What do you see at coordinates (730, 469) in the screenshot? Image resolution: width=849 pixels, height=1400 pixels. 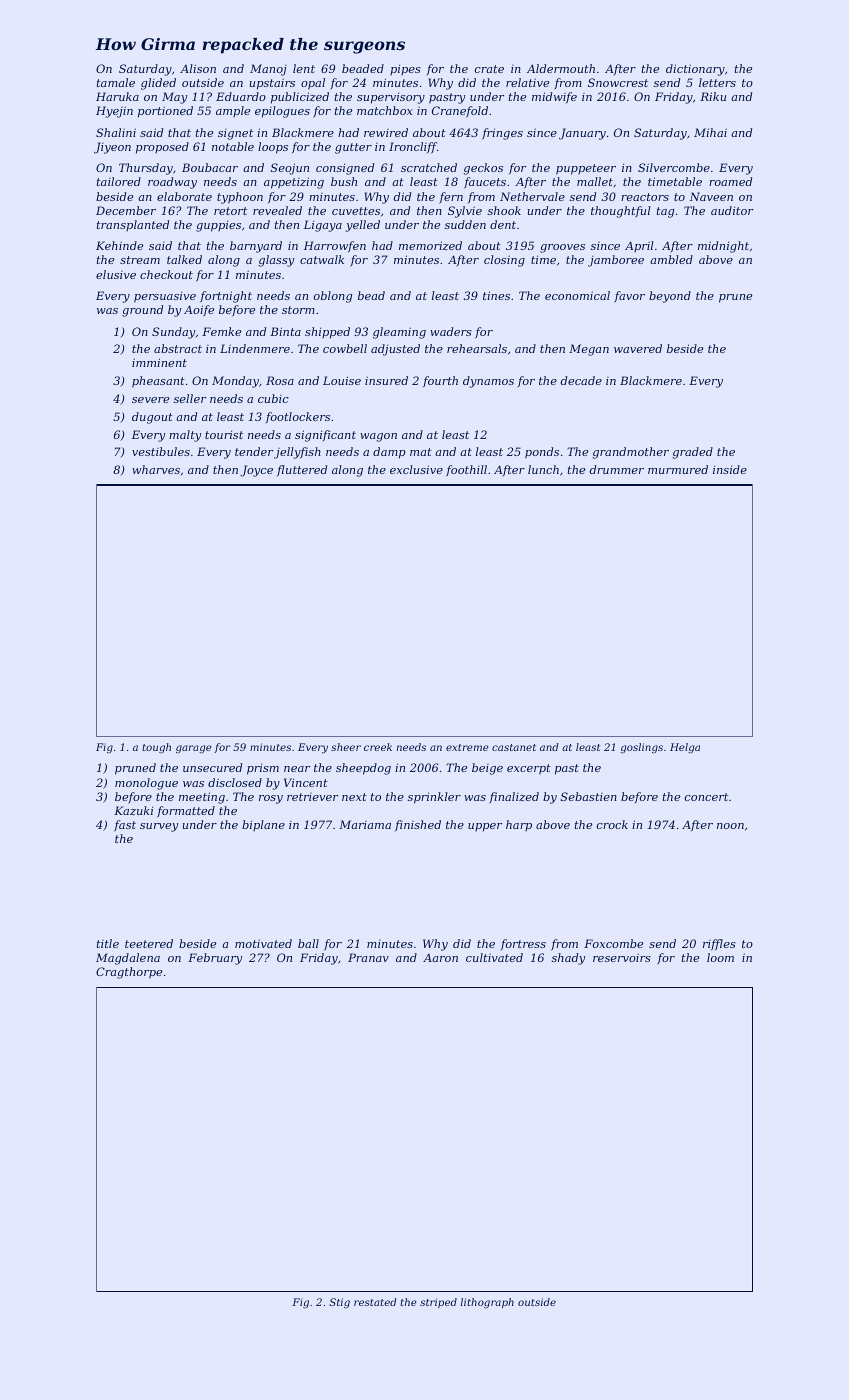 I see `inside` at bounding box center [730, 469].
